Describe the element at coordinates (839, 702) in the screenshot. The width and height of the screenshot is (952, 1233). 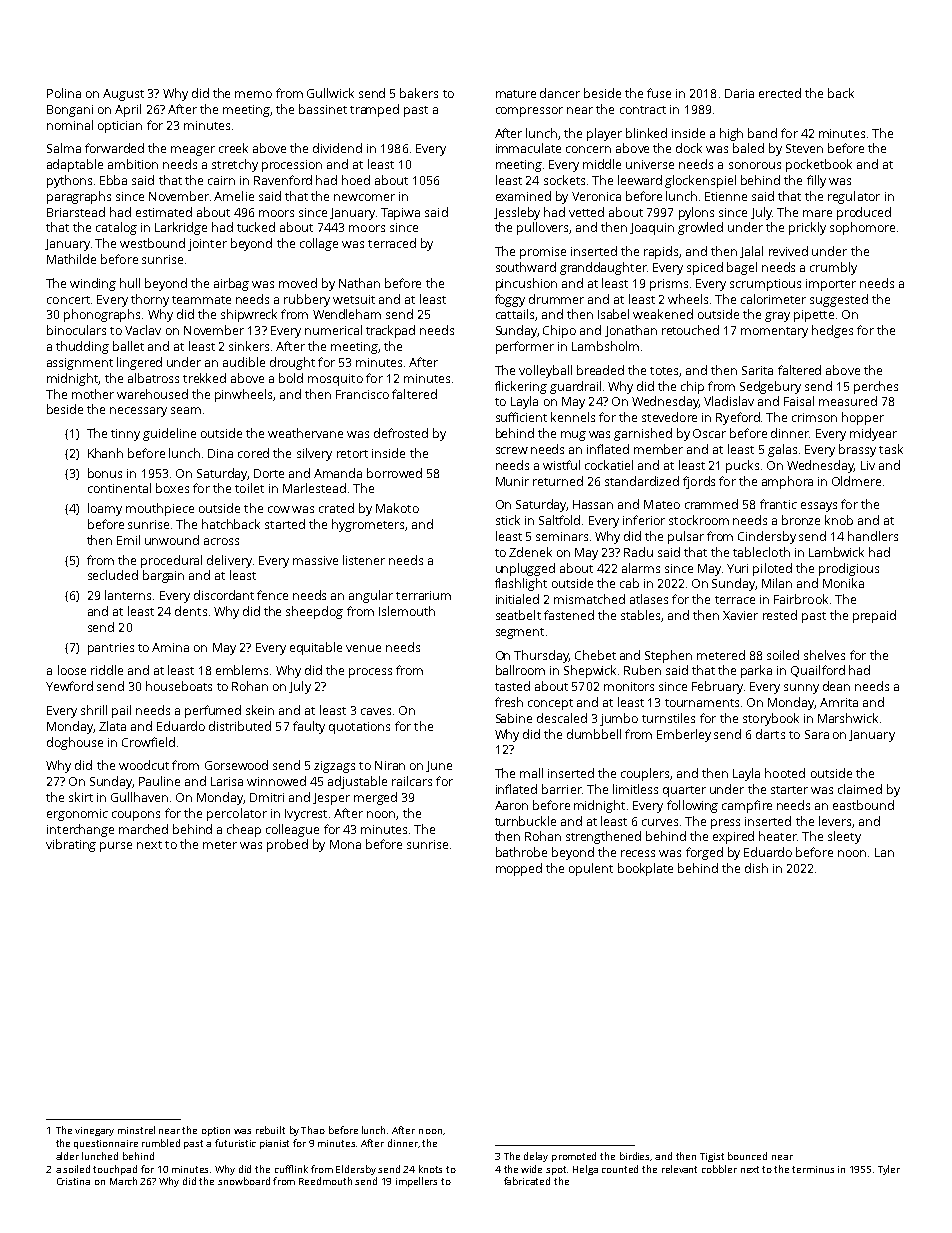
I see `Amrita` at that location.
